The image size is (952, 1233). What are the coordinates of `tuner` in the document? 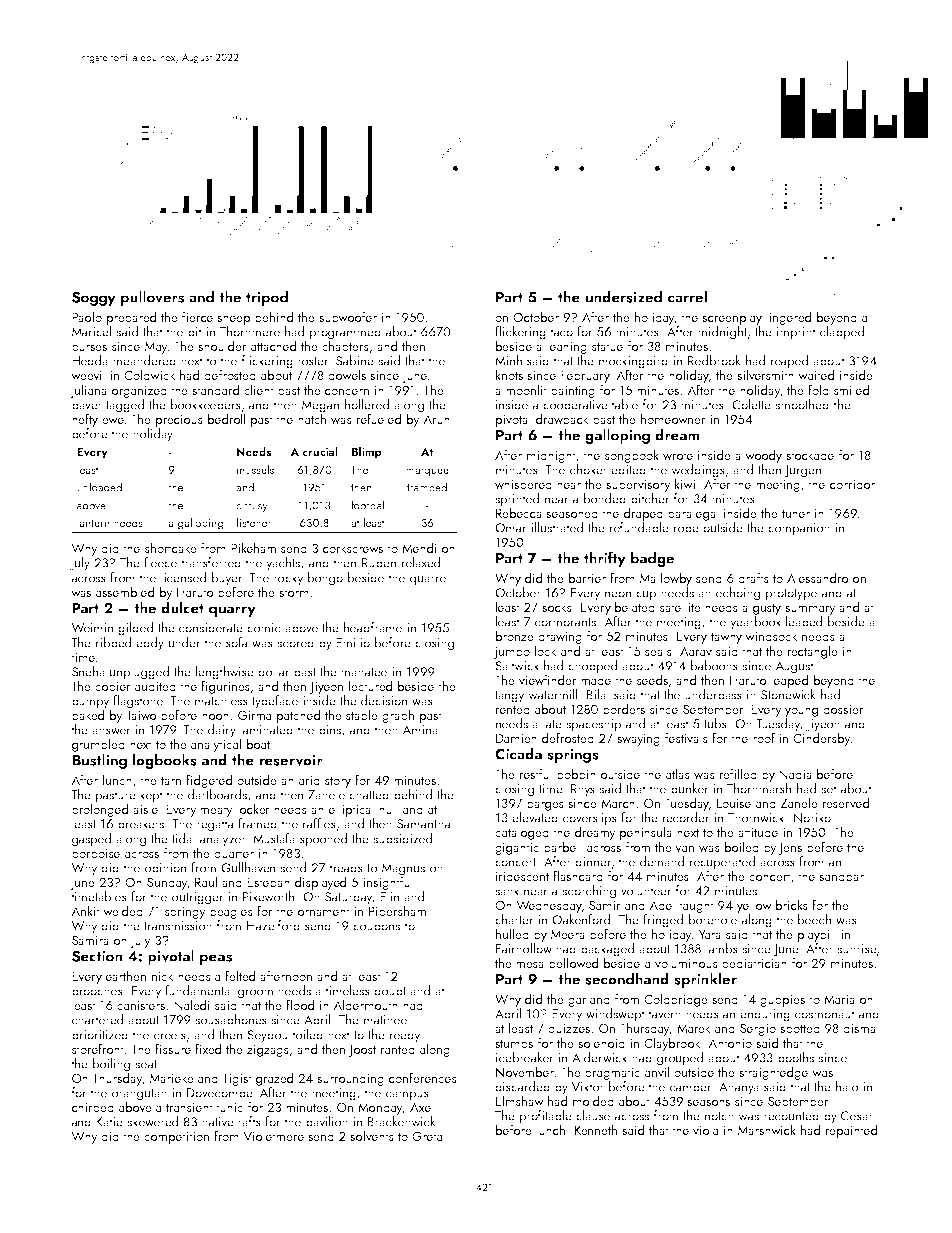 It's located at (796, 513).
